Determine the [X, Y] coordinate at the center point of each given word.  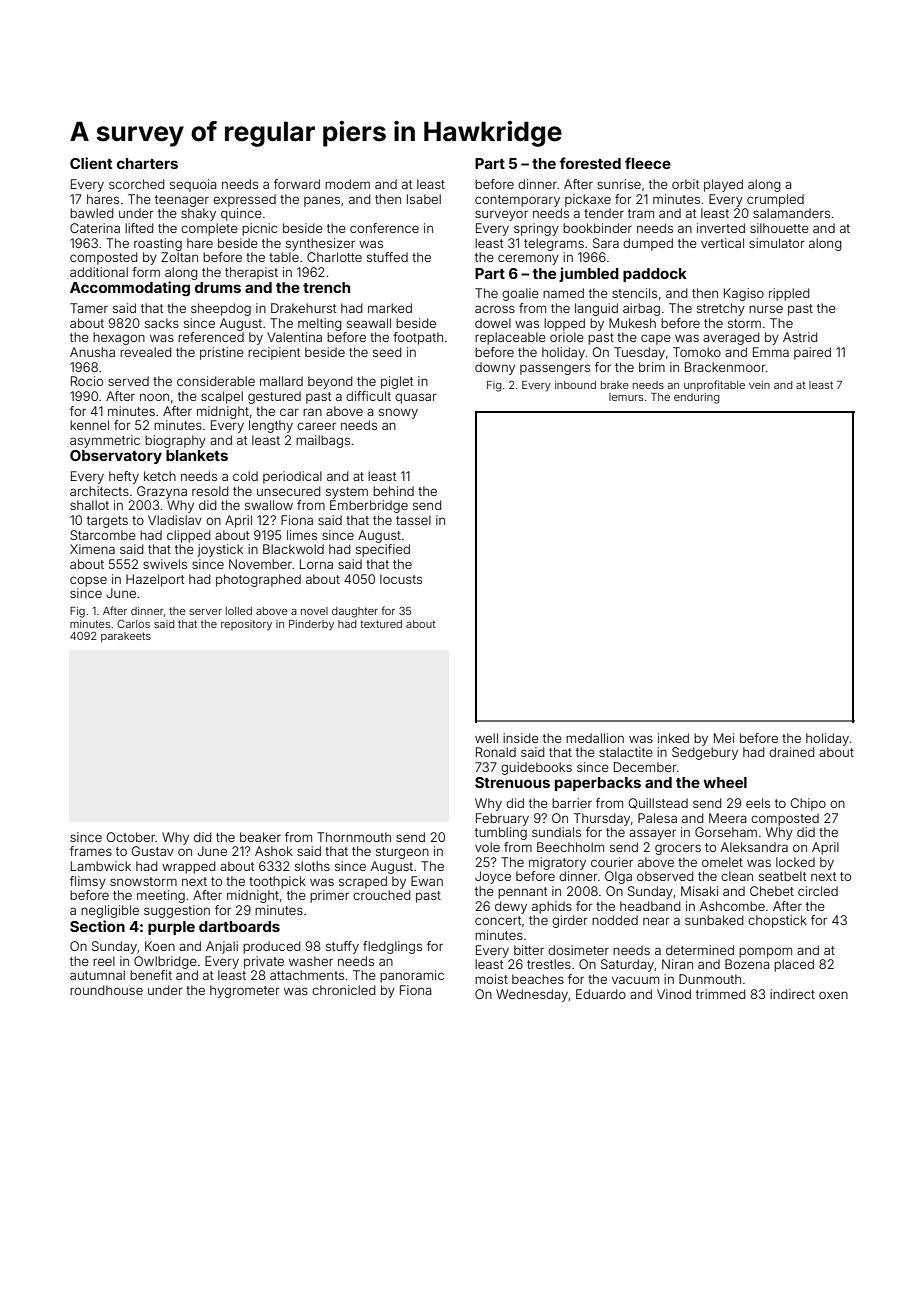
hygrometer [245, 991]
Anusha [92, 352]
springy [536, 229]
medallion [595, 738]
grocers [678, 849]
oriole [567, 337]
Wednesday [532, 995]
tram [641, 213]
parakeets [126, 637]
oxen [833, 995]
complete [209, 229]
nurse [766, 309]
